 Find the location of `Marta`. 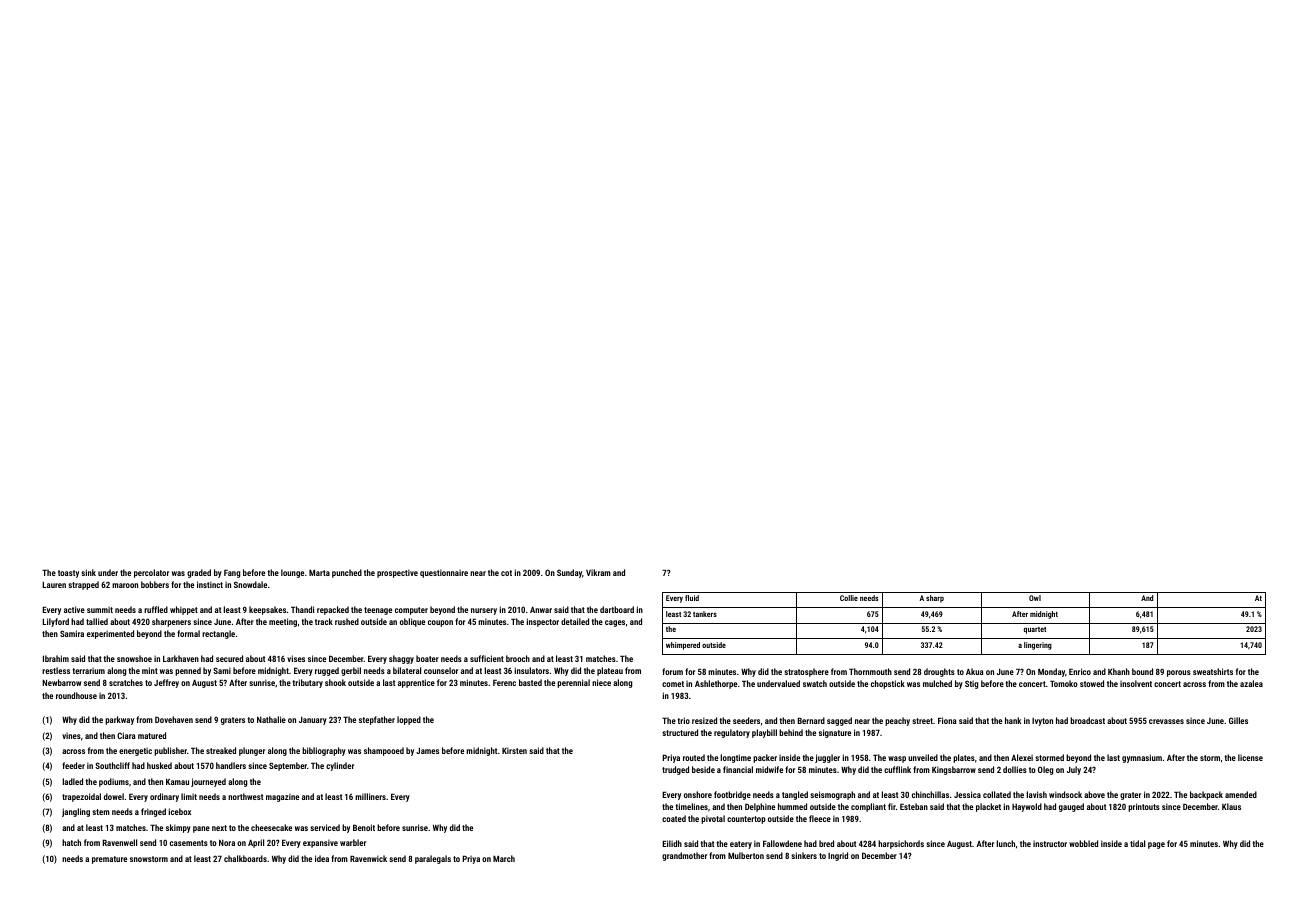

Marta is located at coordinates (319, 572).
